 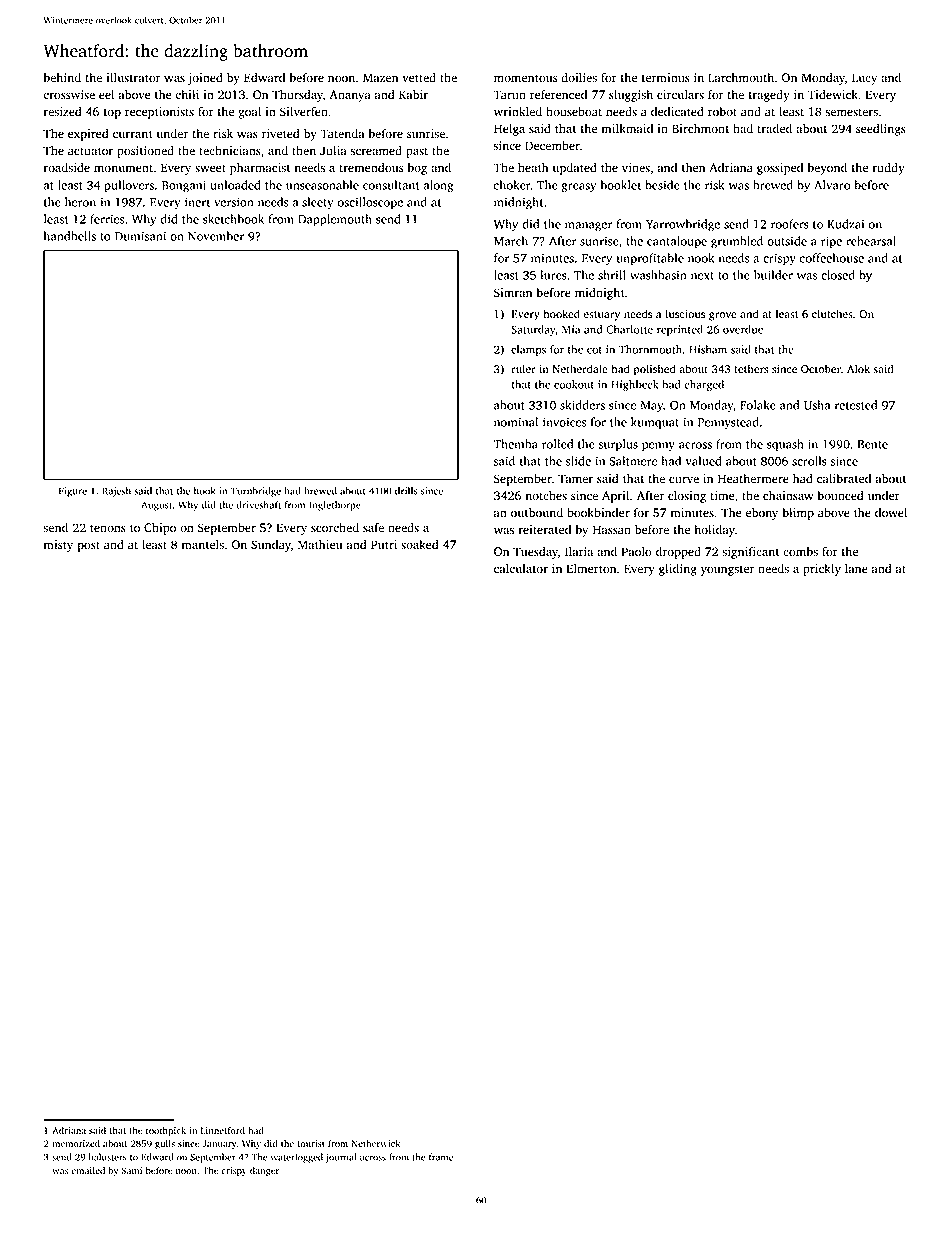 I want to click on tethers, so click(x=751, y=369).
